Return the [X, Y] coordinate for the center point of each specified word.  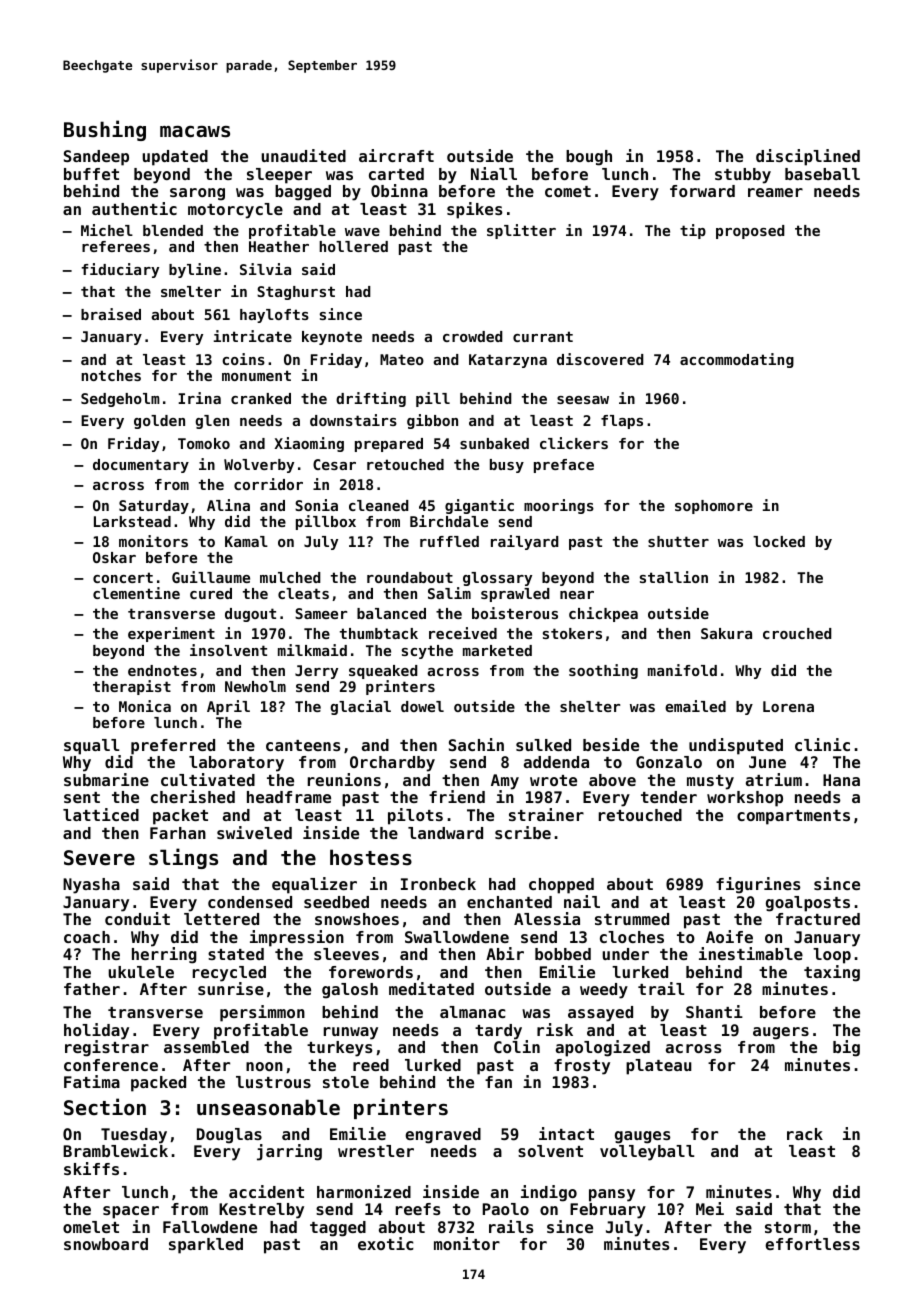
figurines [758, 885]
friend [457, 796]
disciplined [808, 157]
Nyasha [91, 886]
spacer [131, 1212]
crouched [797, 633]
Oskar [114, 557]
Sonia [316, 505]
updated [175, 158]
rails [511, 1226]
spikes [475, 210]
